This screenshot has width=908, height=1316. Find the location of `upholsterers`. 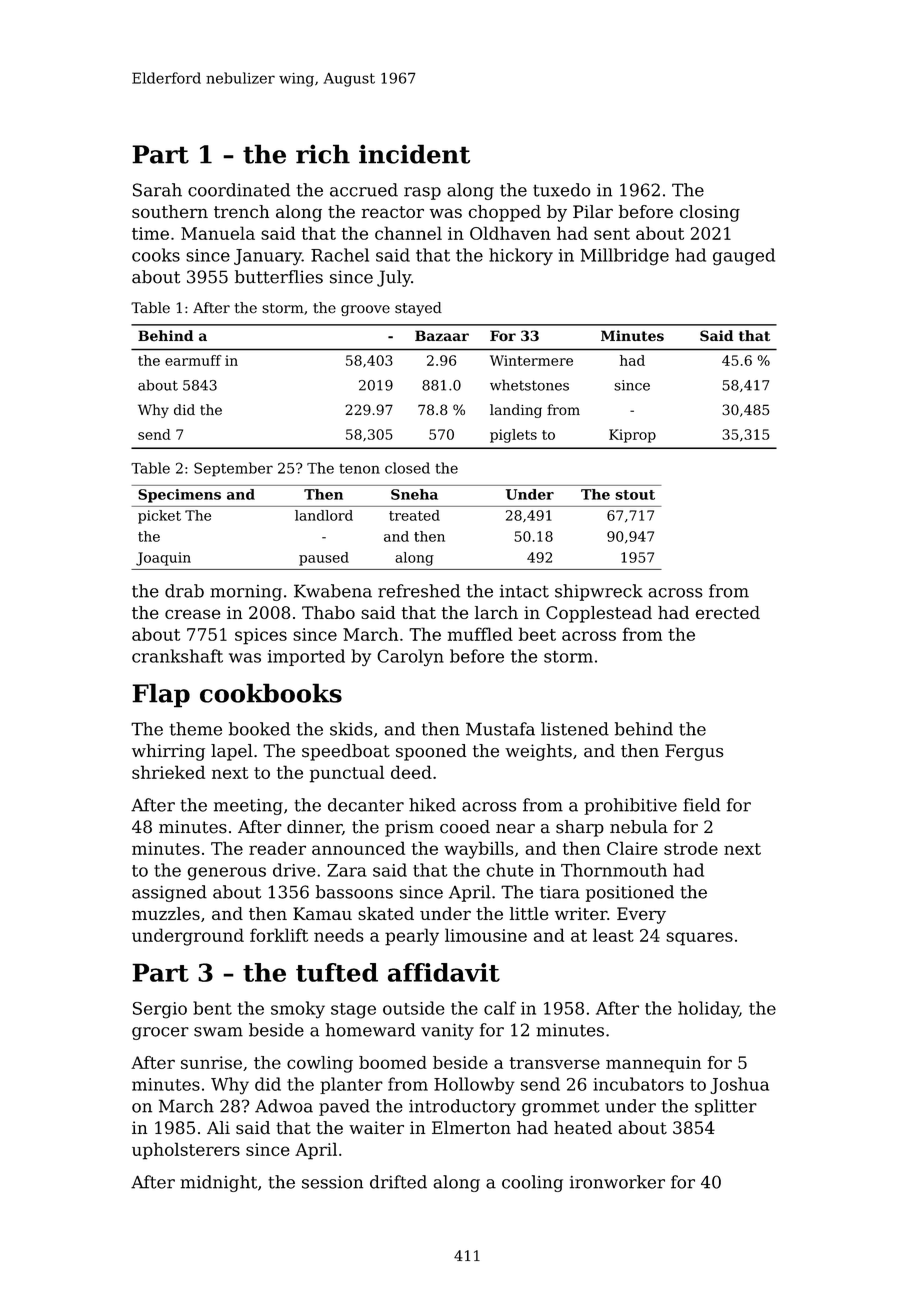

upholsterers is located at coordinates (186, 1151).
